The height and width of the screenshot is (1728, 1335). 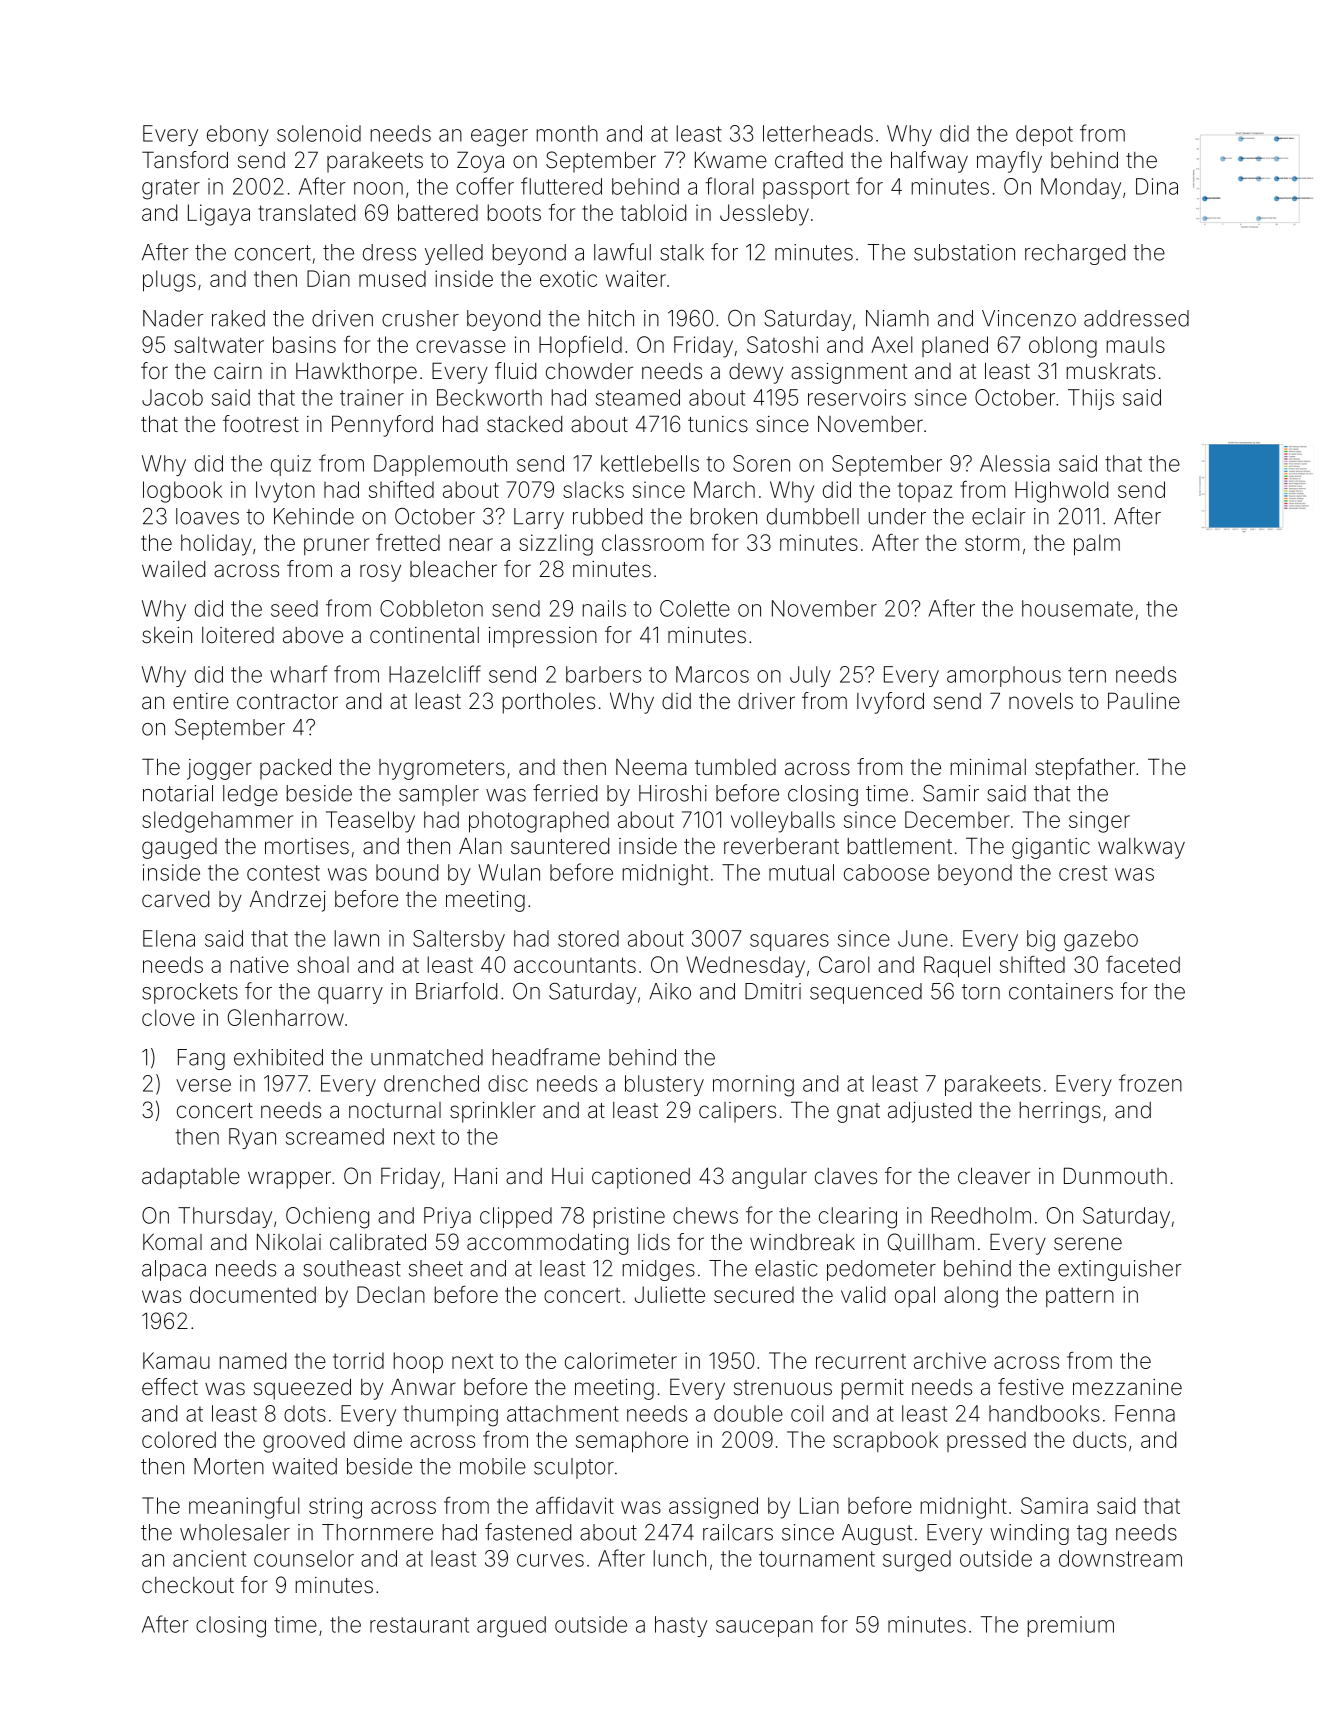 I want to click on fluttered, so click(x=561, y=186).
